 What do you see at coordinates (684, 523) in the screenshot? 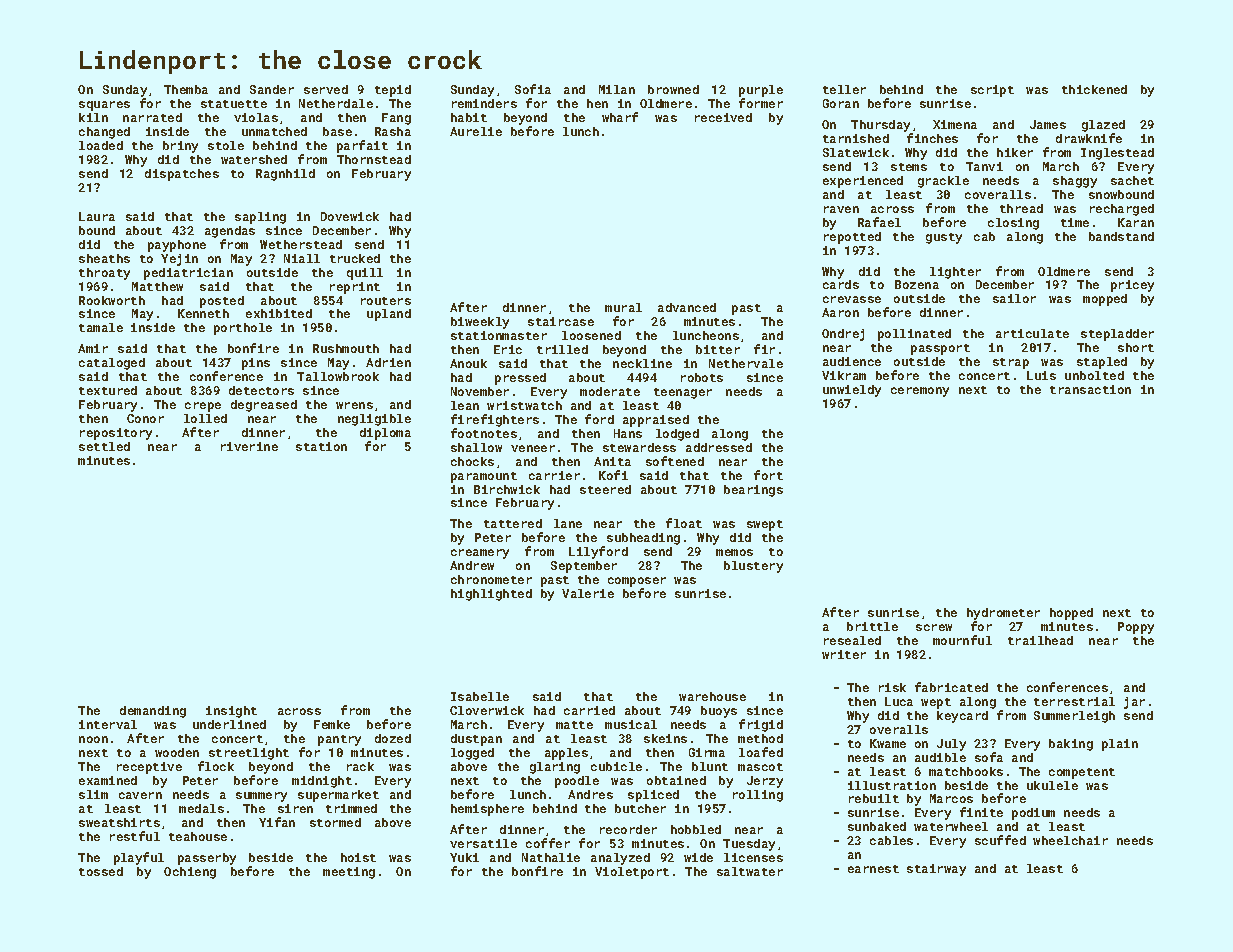
I see `float` at bounding box center [684, 523].
